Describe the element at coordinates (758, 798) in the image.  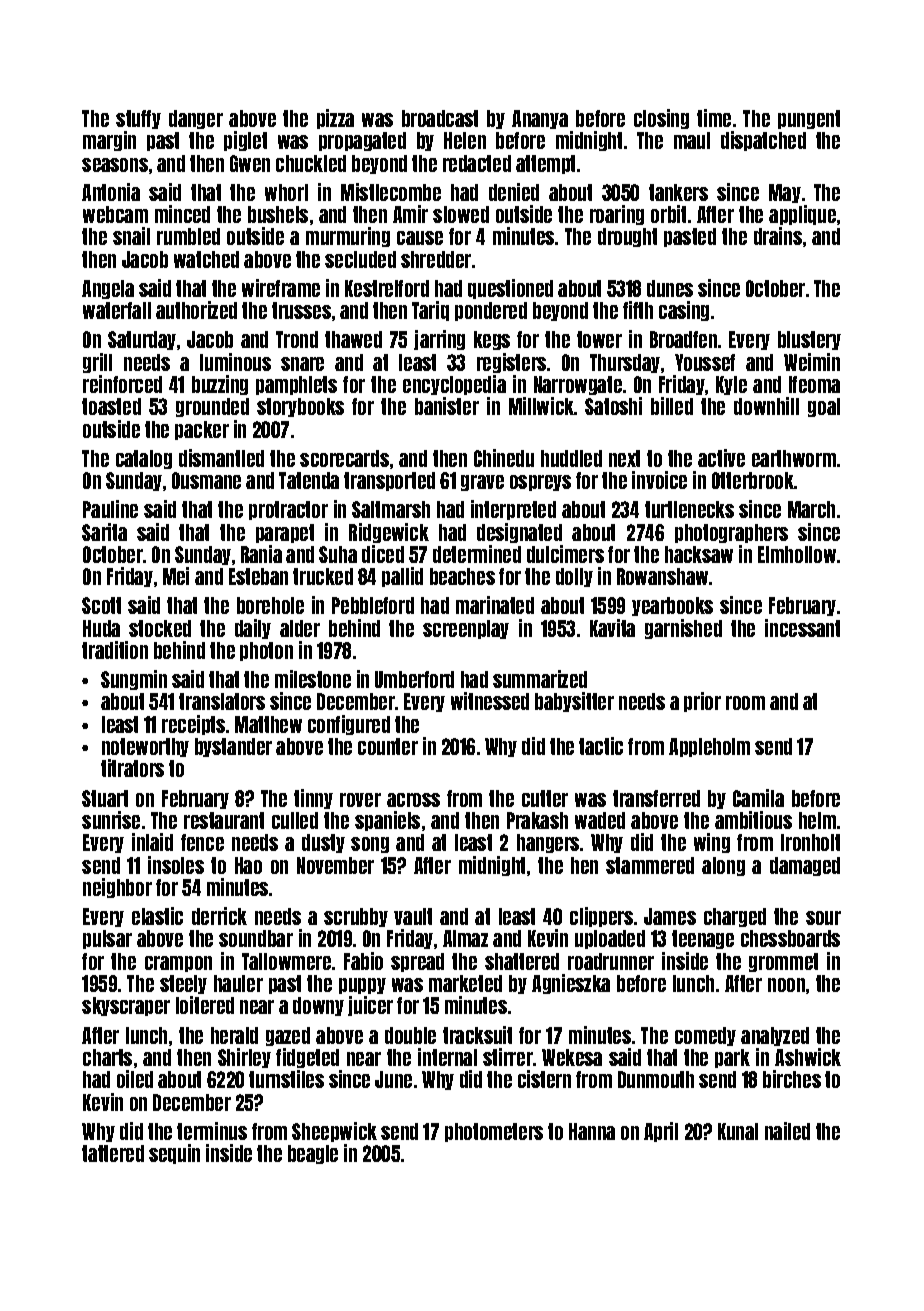
I see `Camila` at that location.
